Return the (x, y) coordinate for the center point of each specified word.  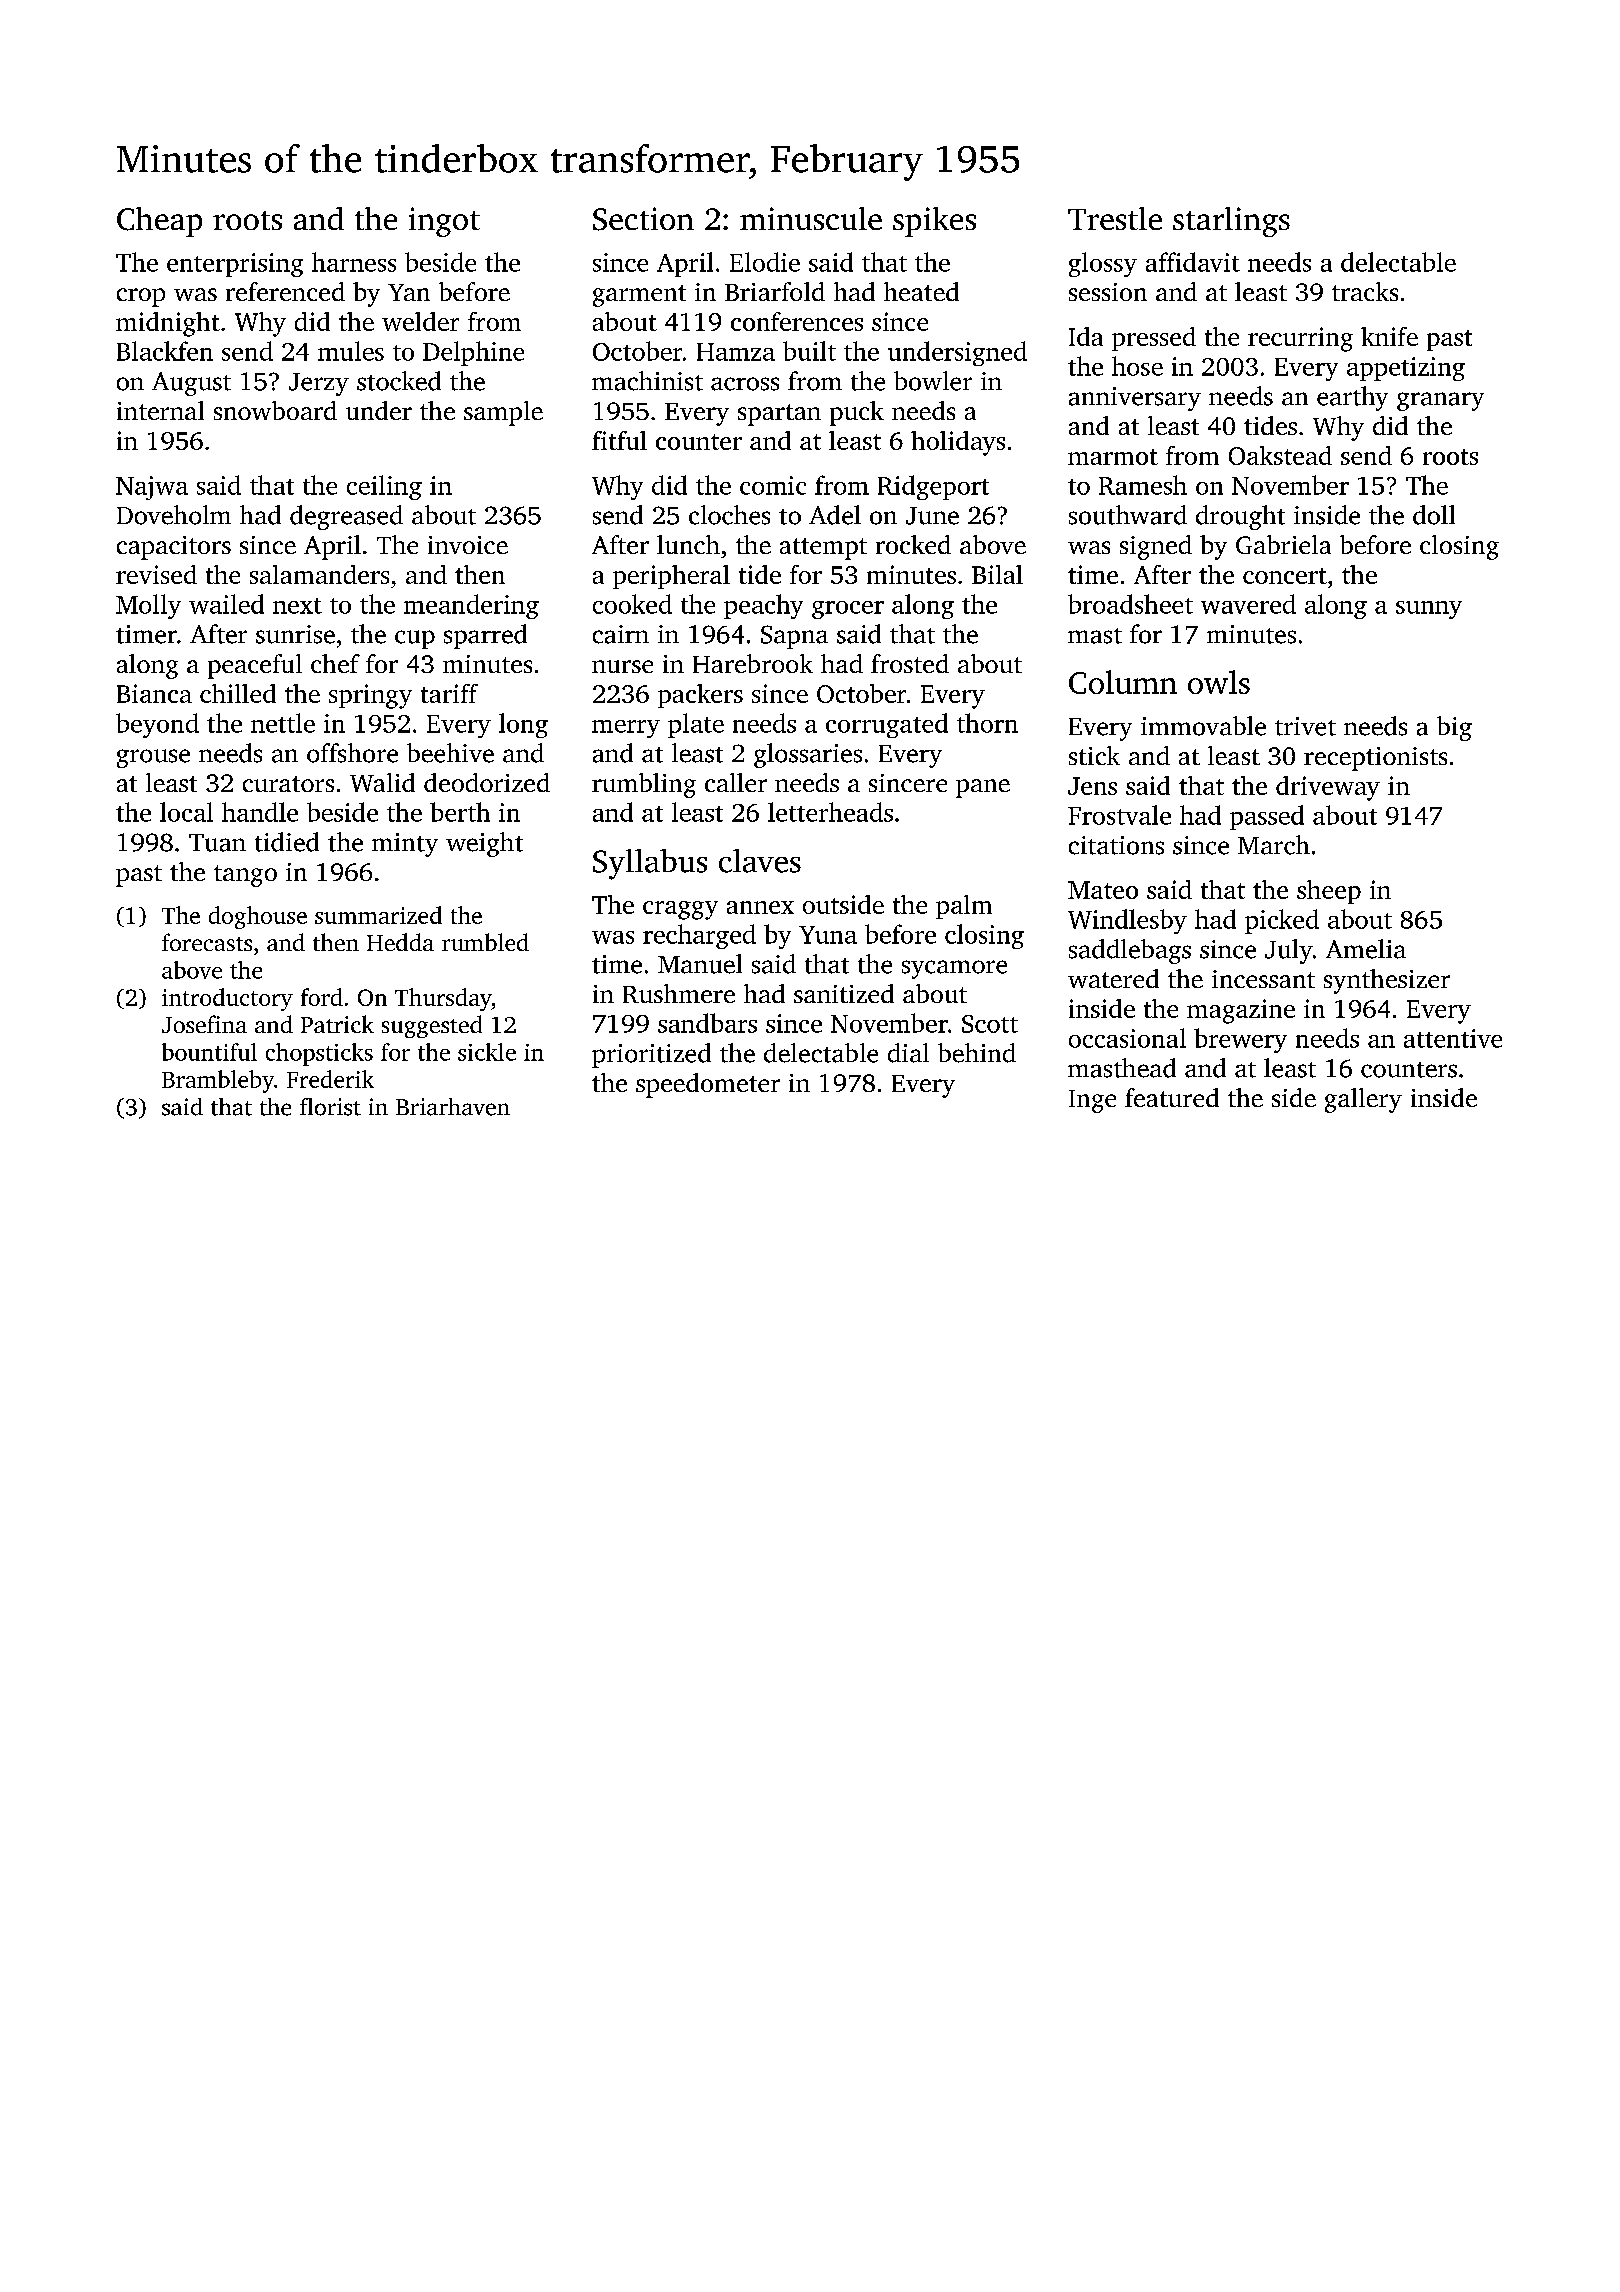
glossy (1103, 264)
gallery (1363, 1100)
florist (330, 1107)
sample (503, 413)
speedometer (708, 1085)
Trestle (1115, 218)
